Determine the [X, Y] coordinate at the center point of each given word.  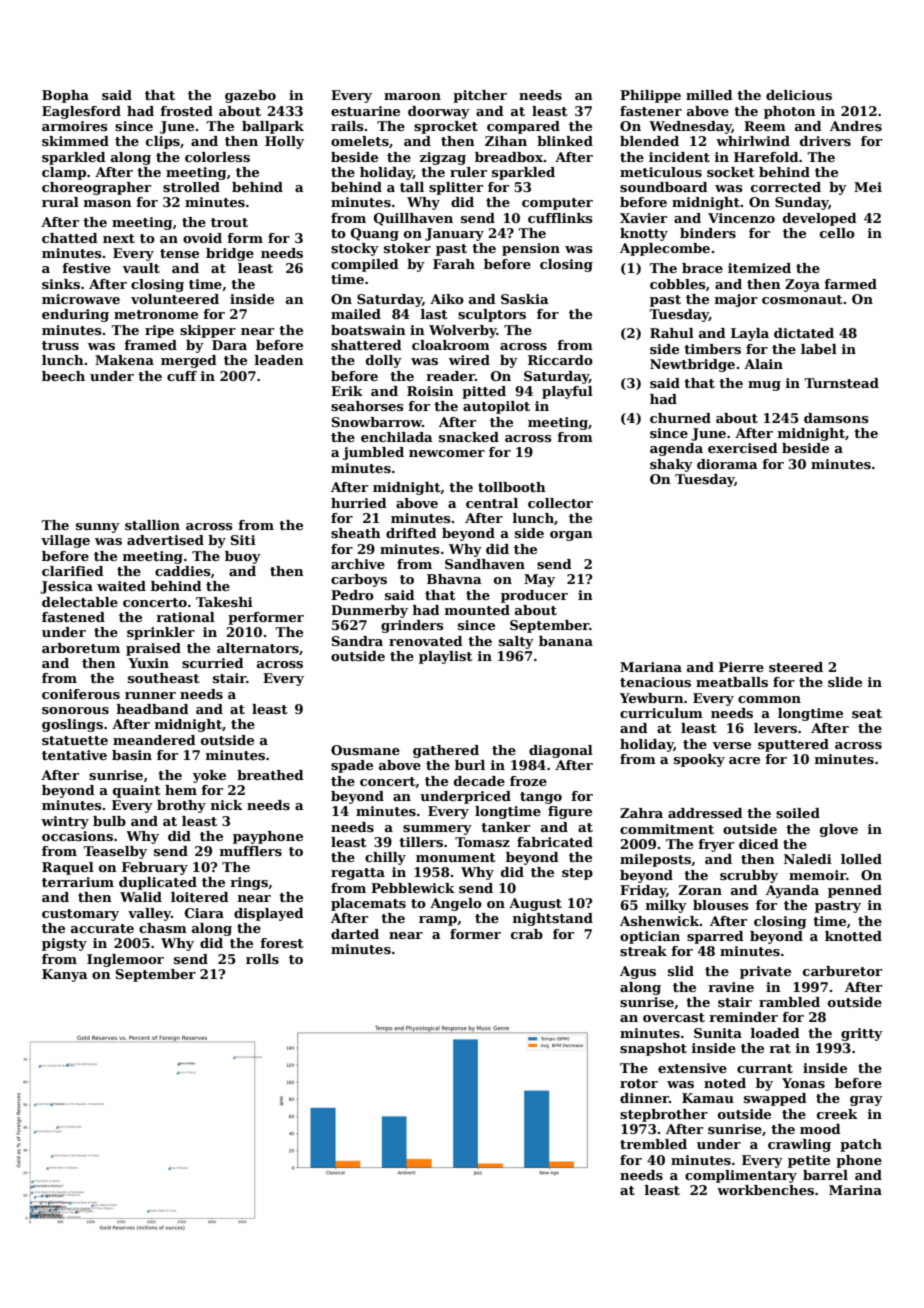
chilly [385, 858]
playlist [446, 657]
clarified [73, 571]
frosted [186, 111]
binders [708, 233]
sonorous [75, 710]
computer [557, 204]
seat [867, 713]
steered [796, 667]
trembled [653, 1144]
